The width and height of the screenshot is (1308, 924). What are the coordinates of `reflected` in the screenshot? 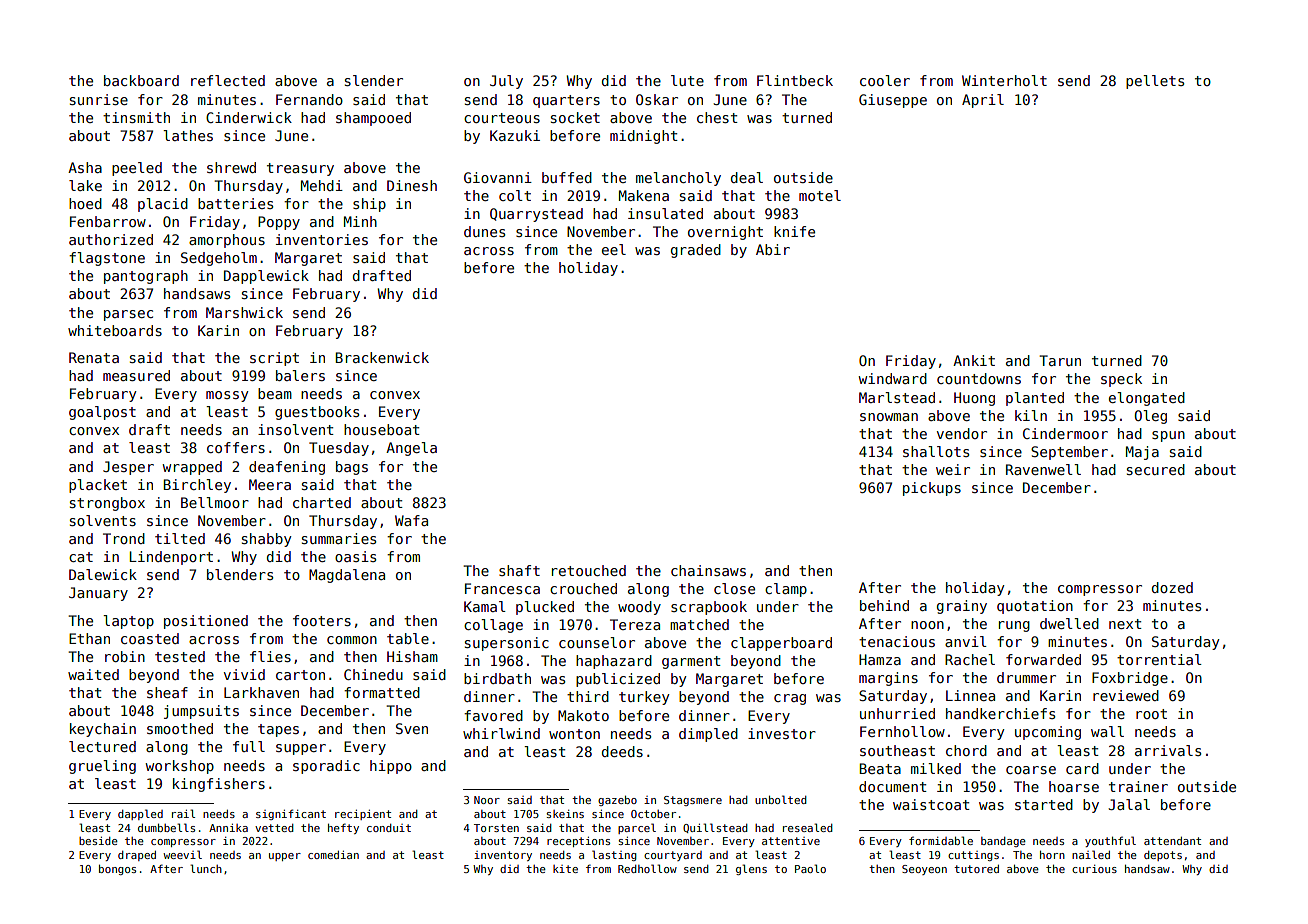 It's located at (228, 80).
